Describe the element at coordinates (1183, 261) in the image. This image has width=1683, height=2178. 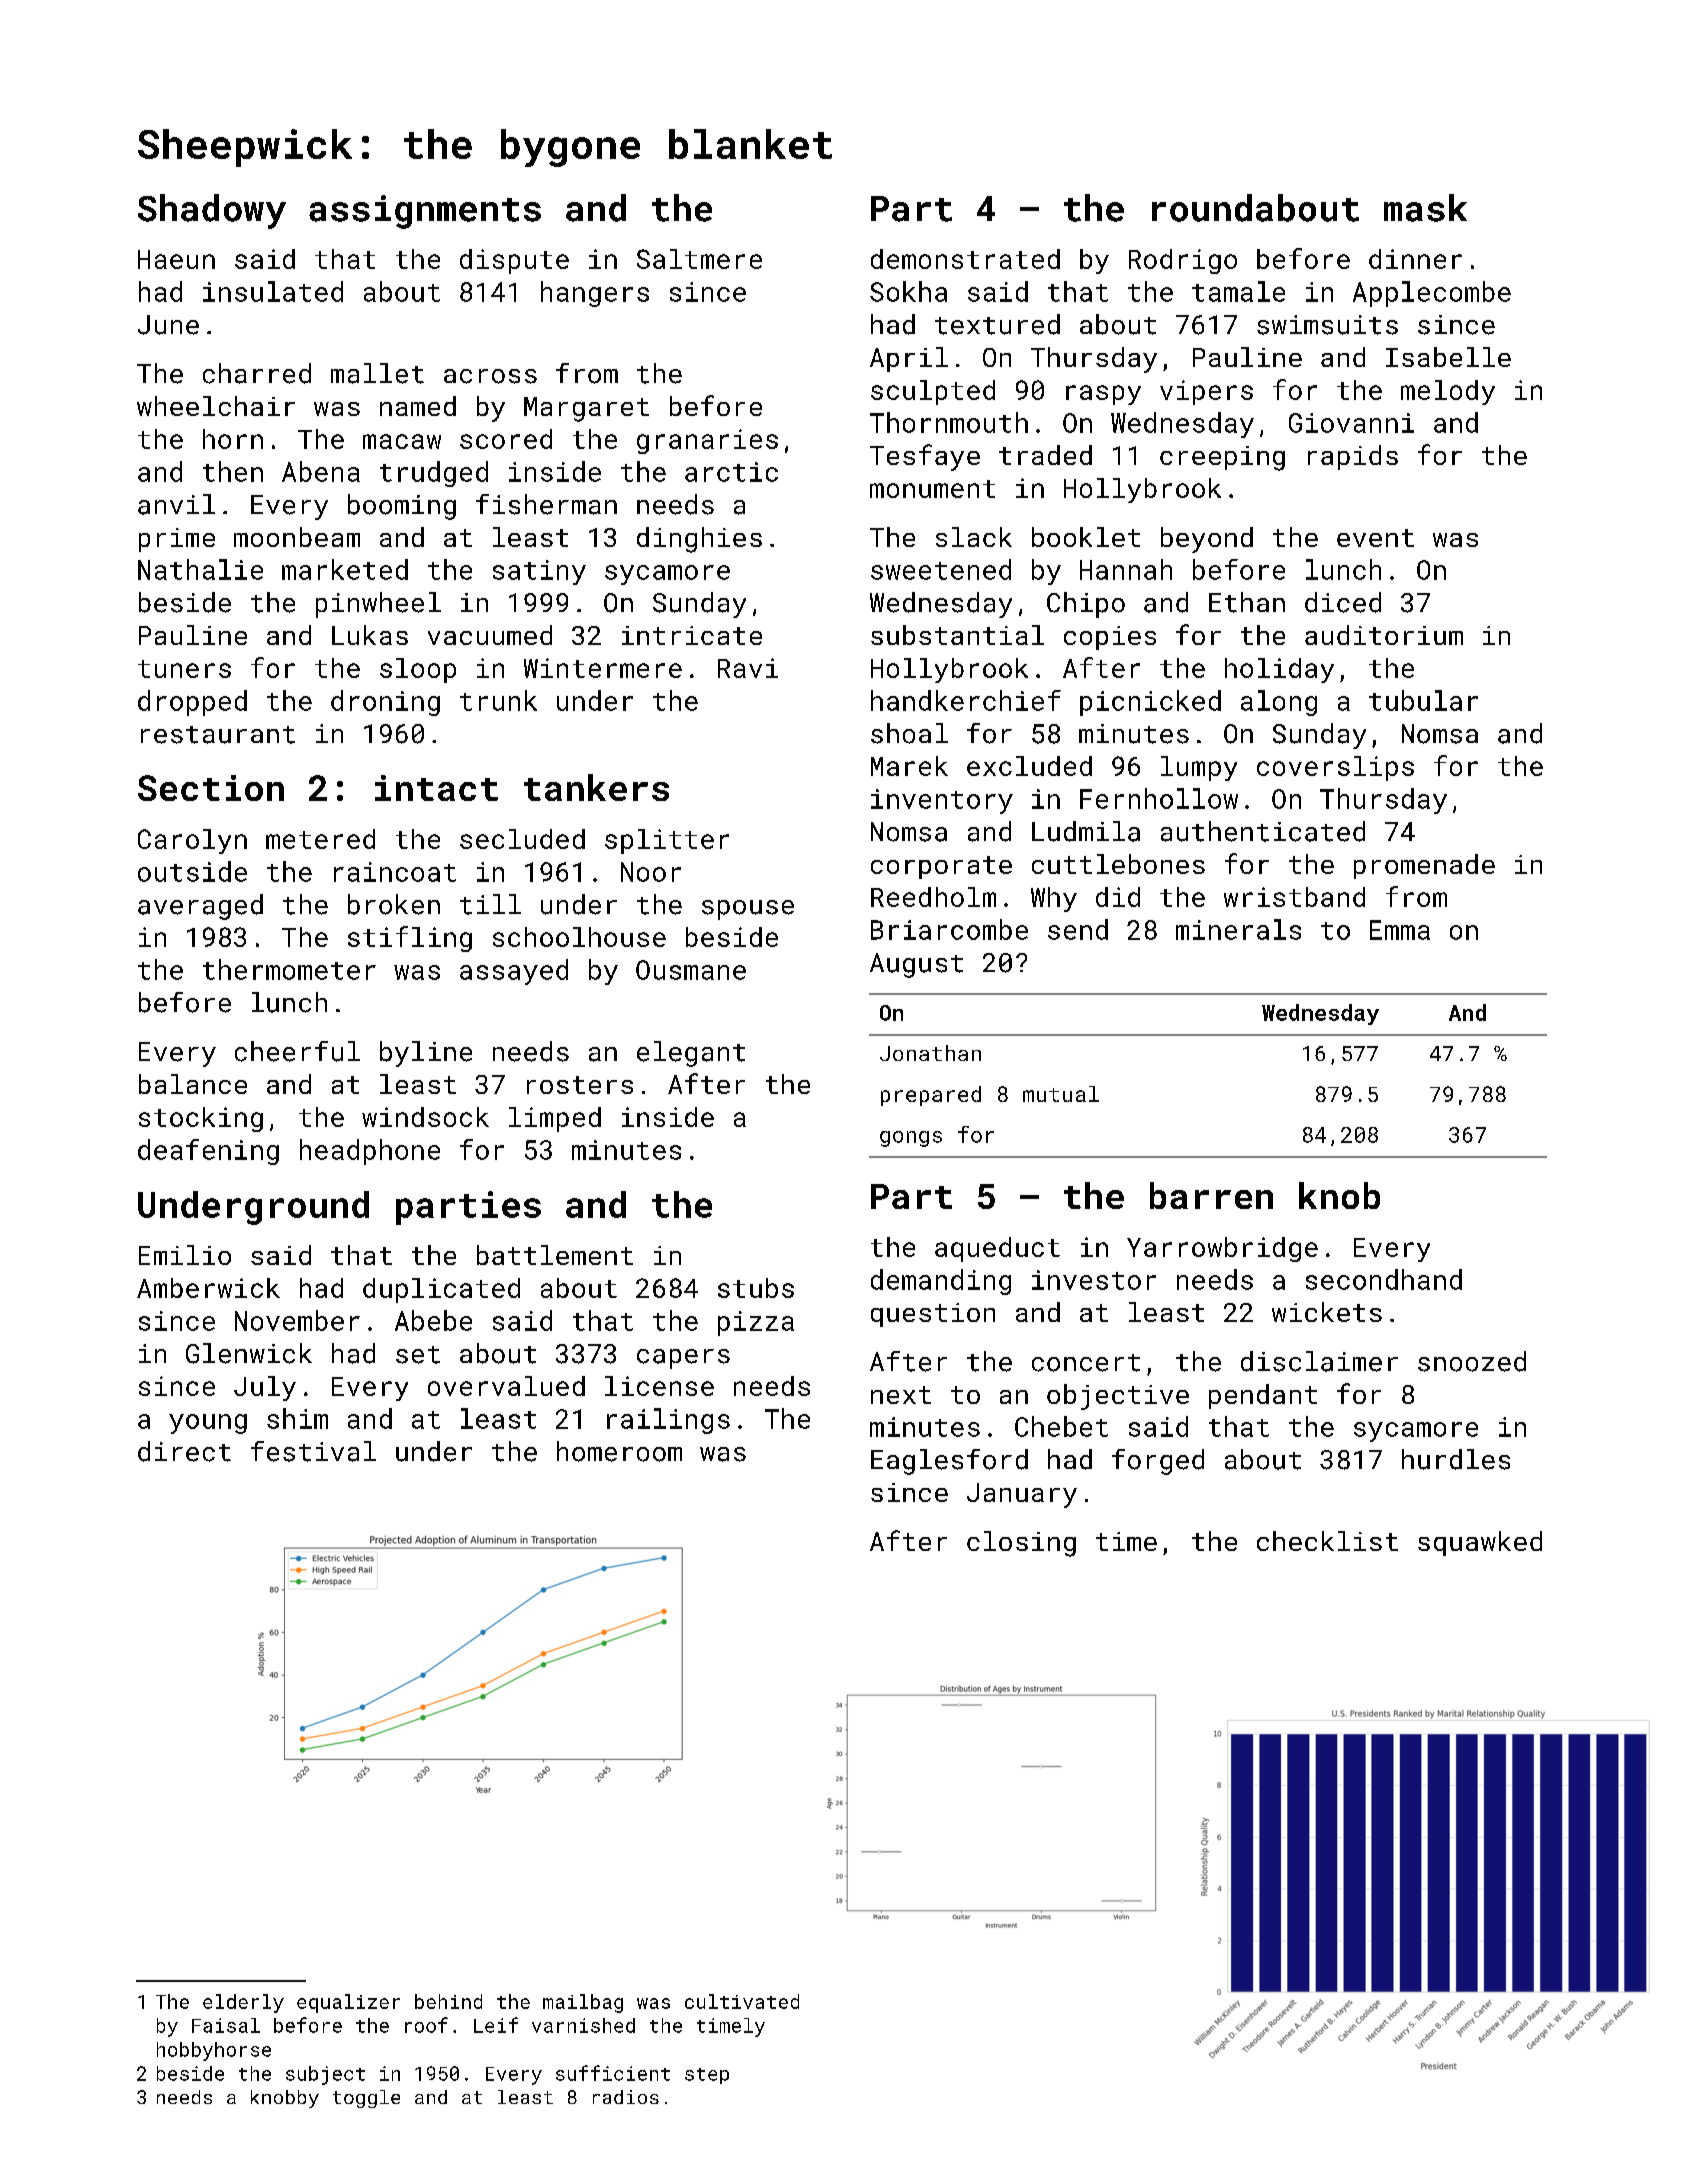
I see `Rodrigo` at that location.
